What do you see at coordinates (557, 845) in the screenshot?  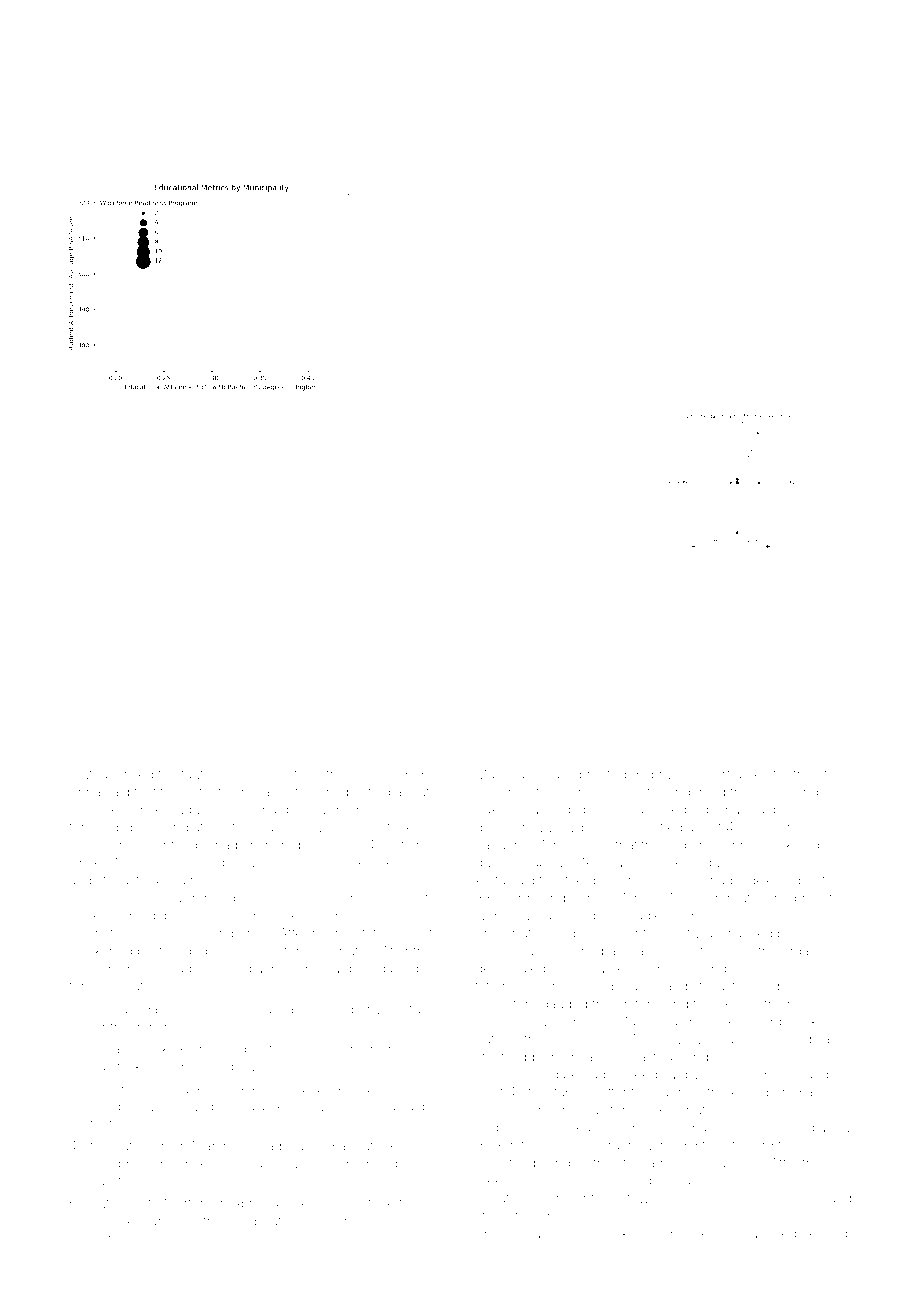 I see `Marketa` at bounding box center [557, 845].
